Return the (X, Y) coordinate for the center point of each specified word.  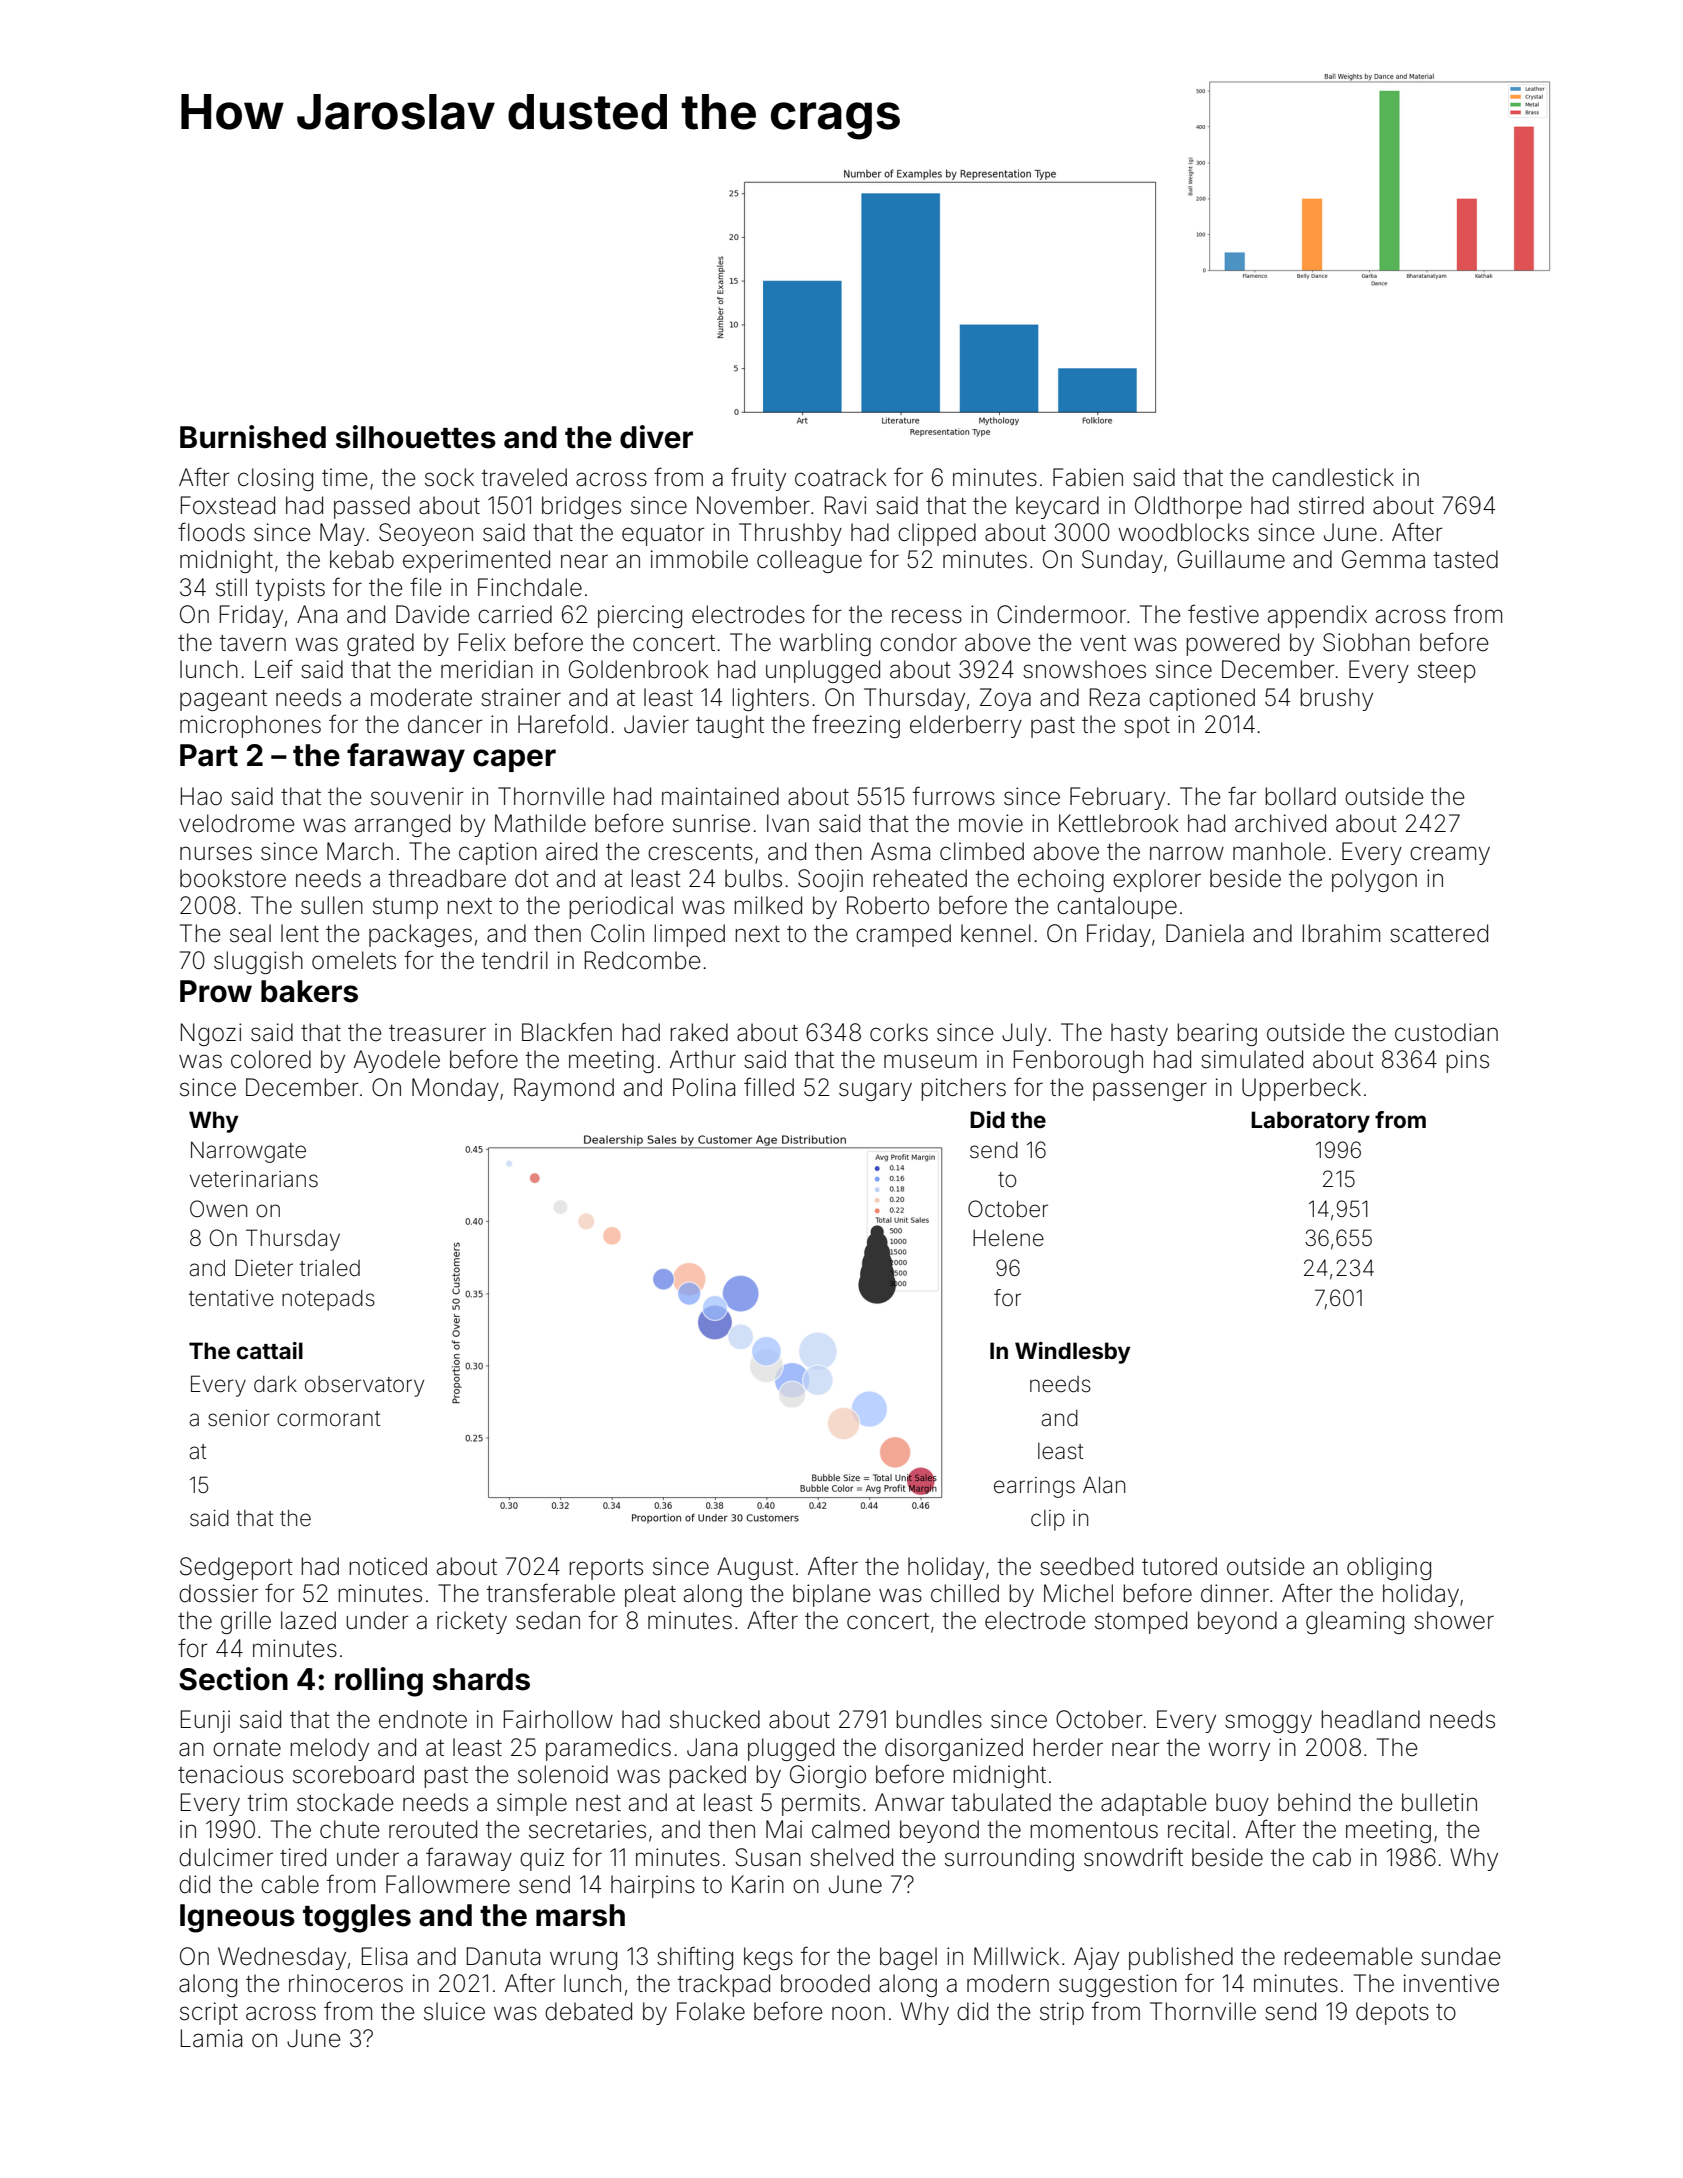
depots (1392, 2013)
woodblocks (1183, 532)
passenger (1150, 1091)
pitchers (963, 1089)
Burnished (253, 437)
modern (1008, 1983)
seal (250, 933)
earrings (1034, 1487)
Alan (1104, 1484)
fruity (758, 479)
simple (532, 1804)
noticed (388, 1566)
